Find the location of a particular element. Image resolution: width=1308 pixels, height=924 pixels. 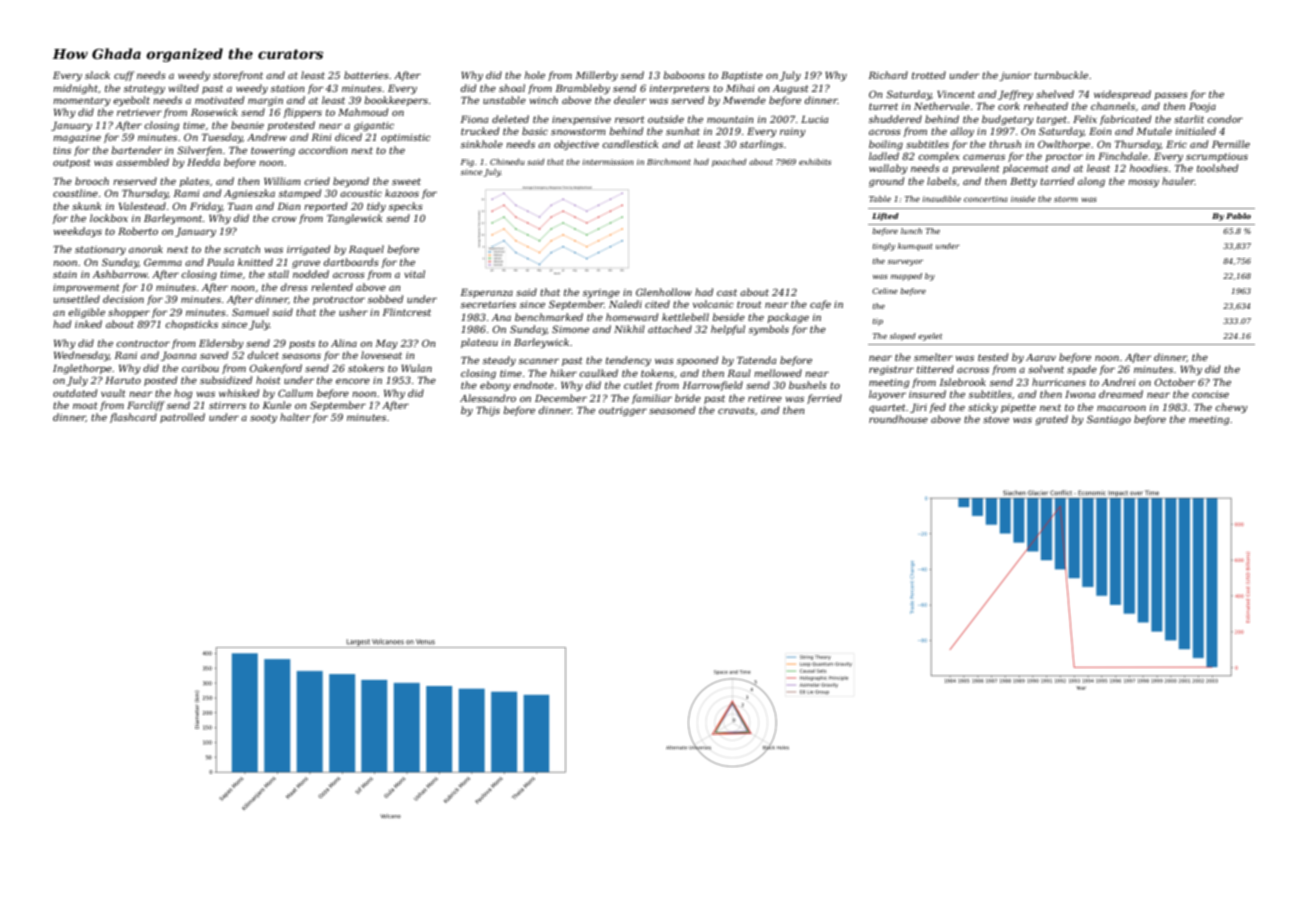

outrigger is located at coordinates (623, 411).
